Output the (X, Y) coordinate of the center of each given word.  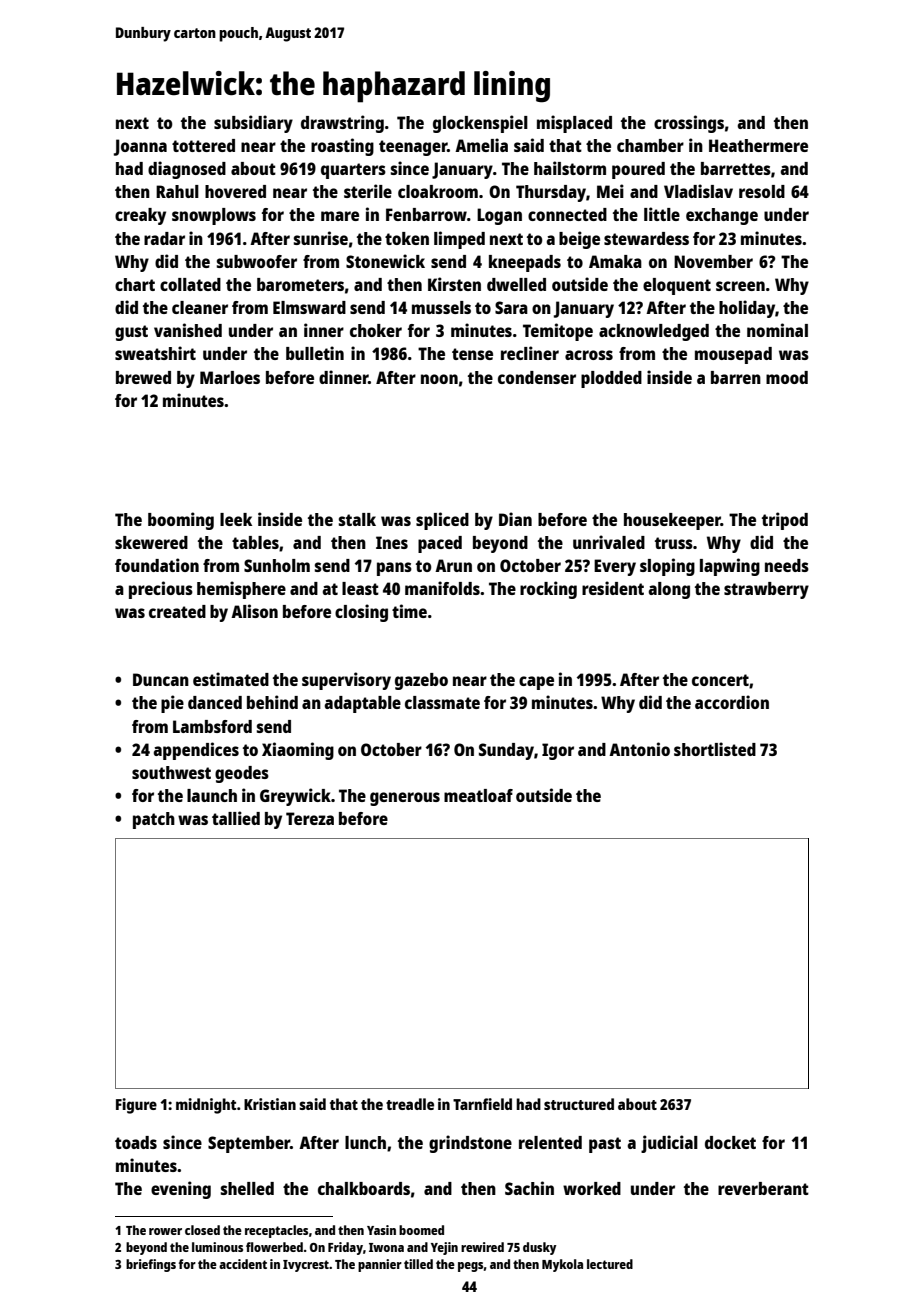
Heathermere (758, 145)
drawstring (342, 124)
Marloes (230, 377)
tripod (785, 521)
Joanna (140, 147)
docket (730, 1142)
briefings (151, 1265)
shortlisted (715, 749)
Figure (136, 1106)
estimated (231, 679)
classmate (442, 702)
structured (579, 1104)
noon (439, 379)
